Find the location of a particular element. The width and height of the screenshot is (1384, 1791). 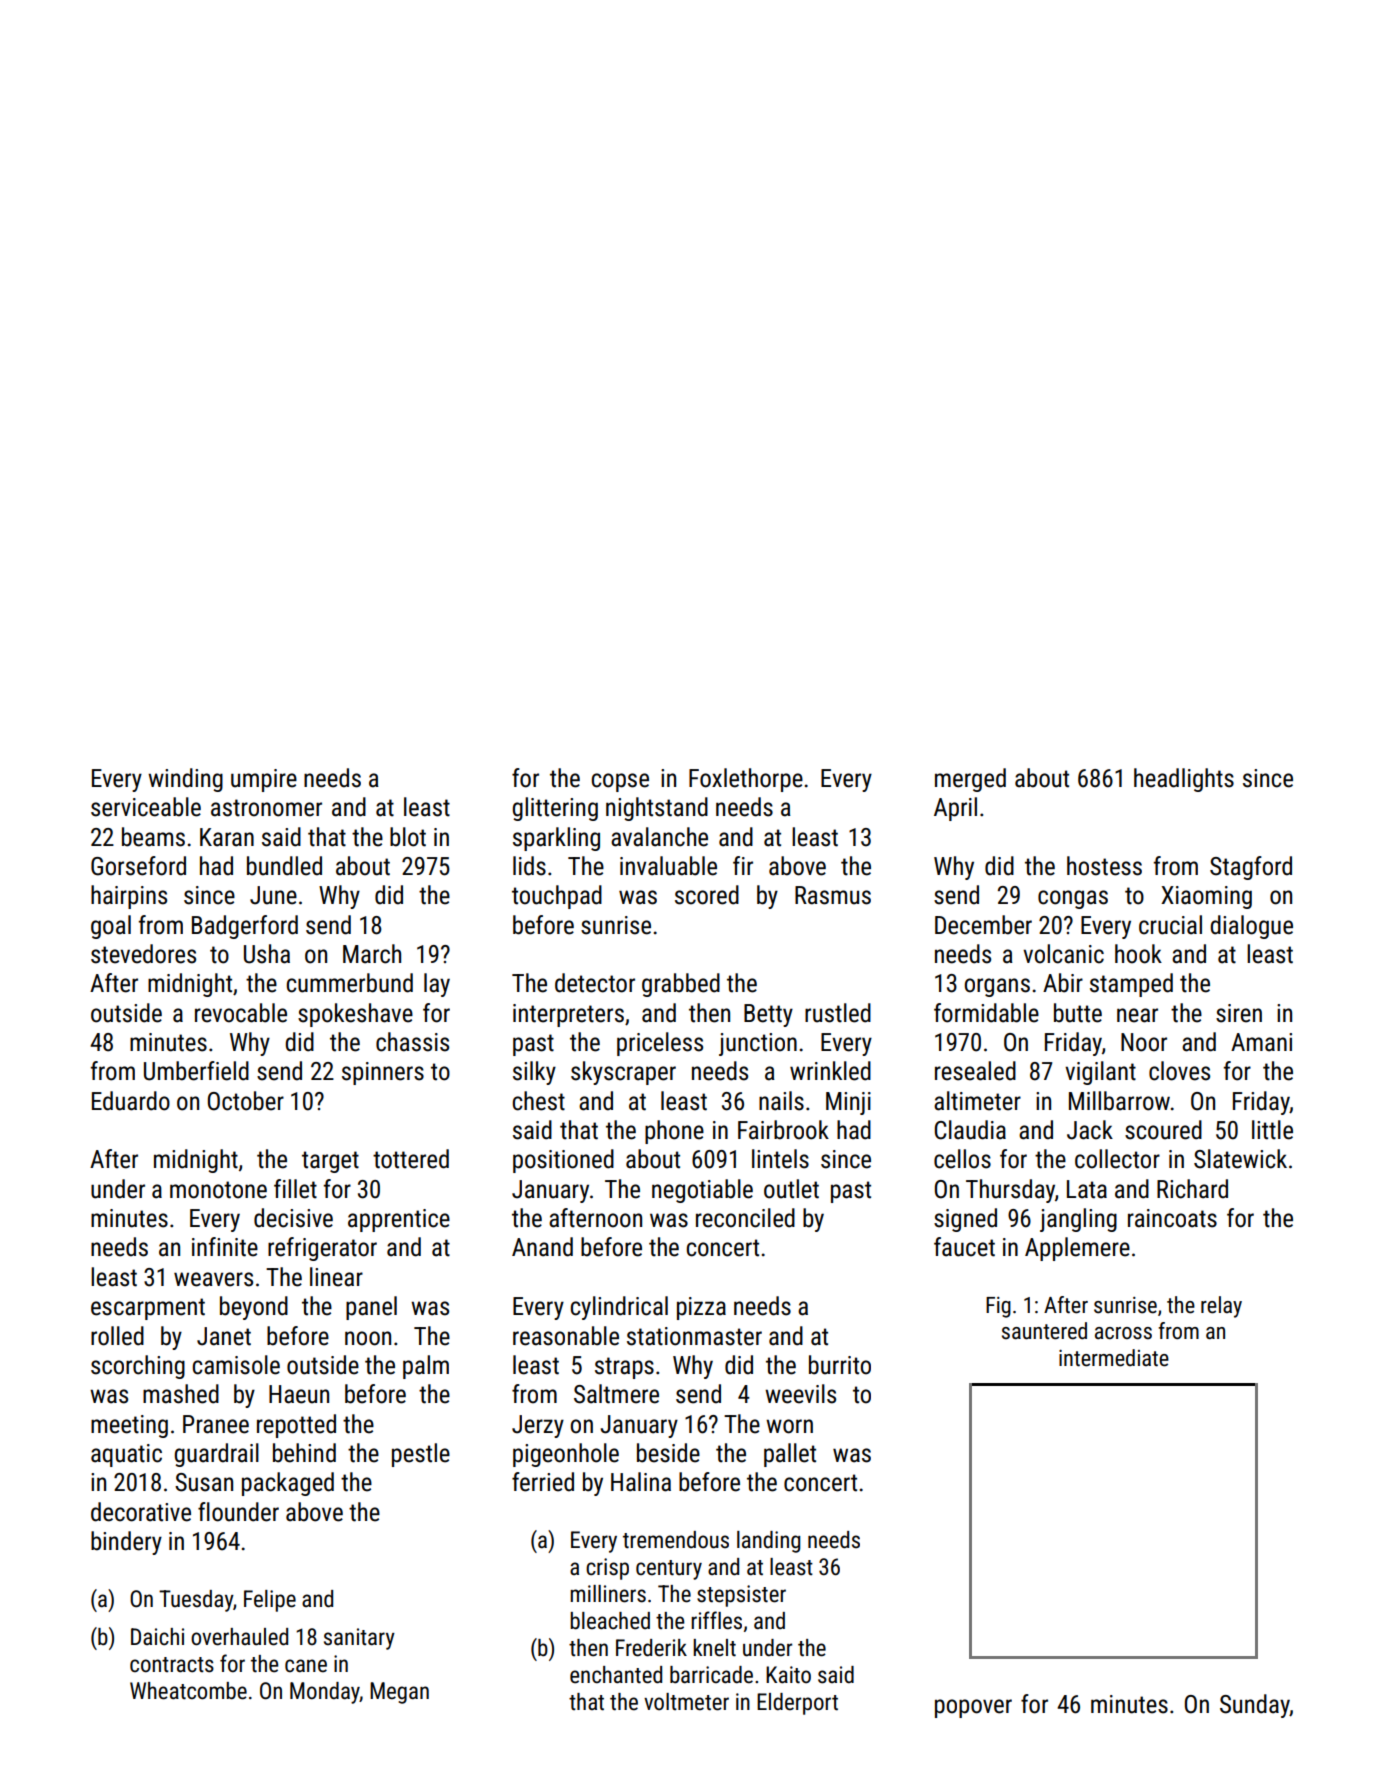

tremendous is located at coordinates (676, 1540).
